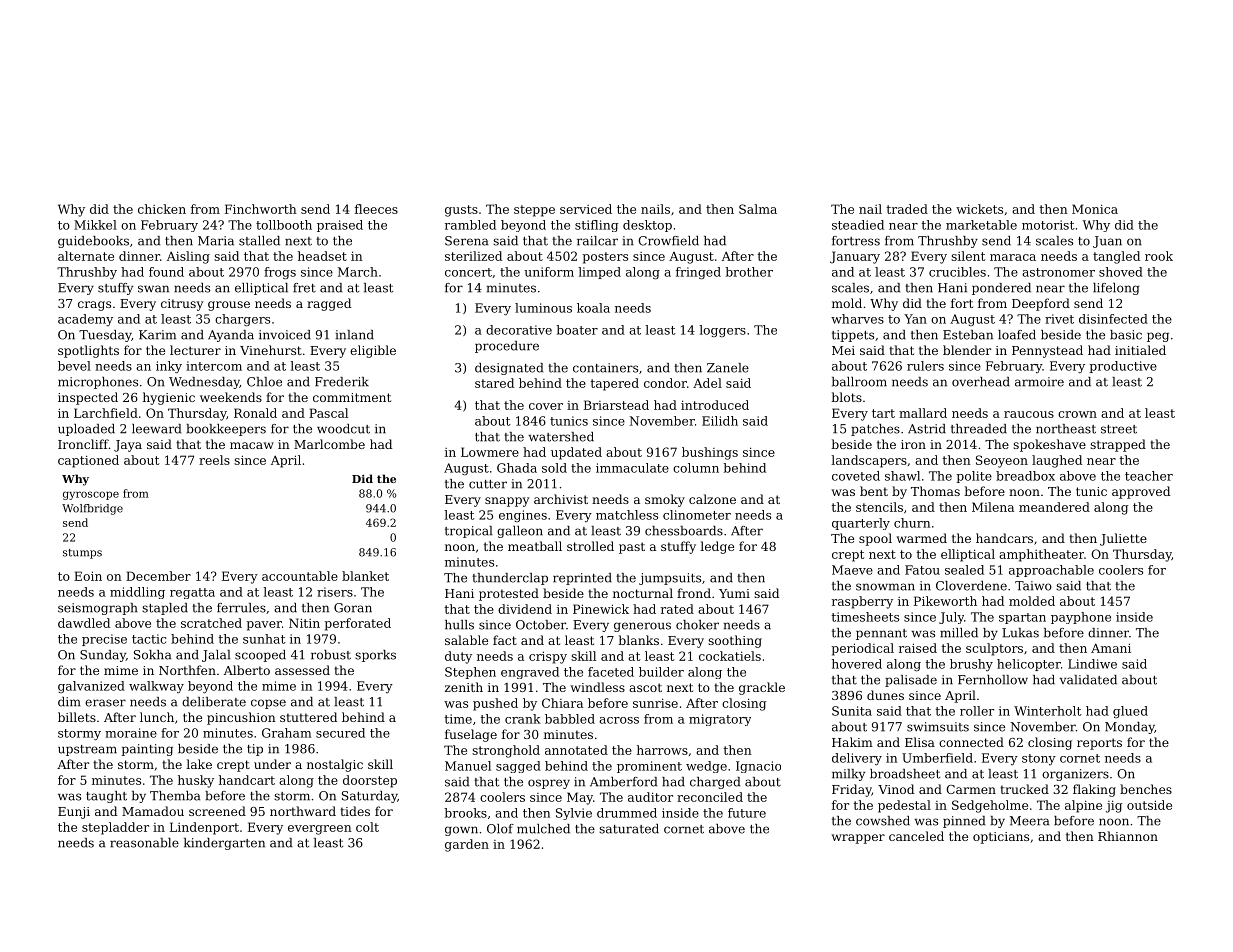 The image size is (1233, 952). What do you see at coordinates (862, 602) in the document?
I see `raspberry` at bounding box center [862, 602].
